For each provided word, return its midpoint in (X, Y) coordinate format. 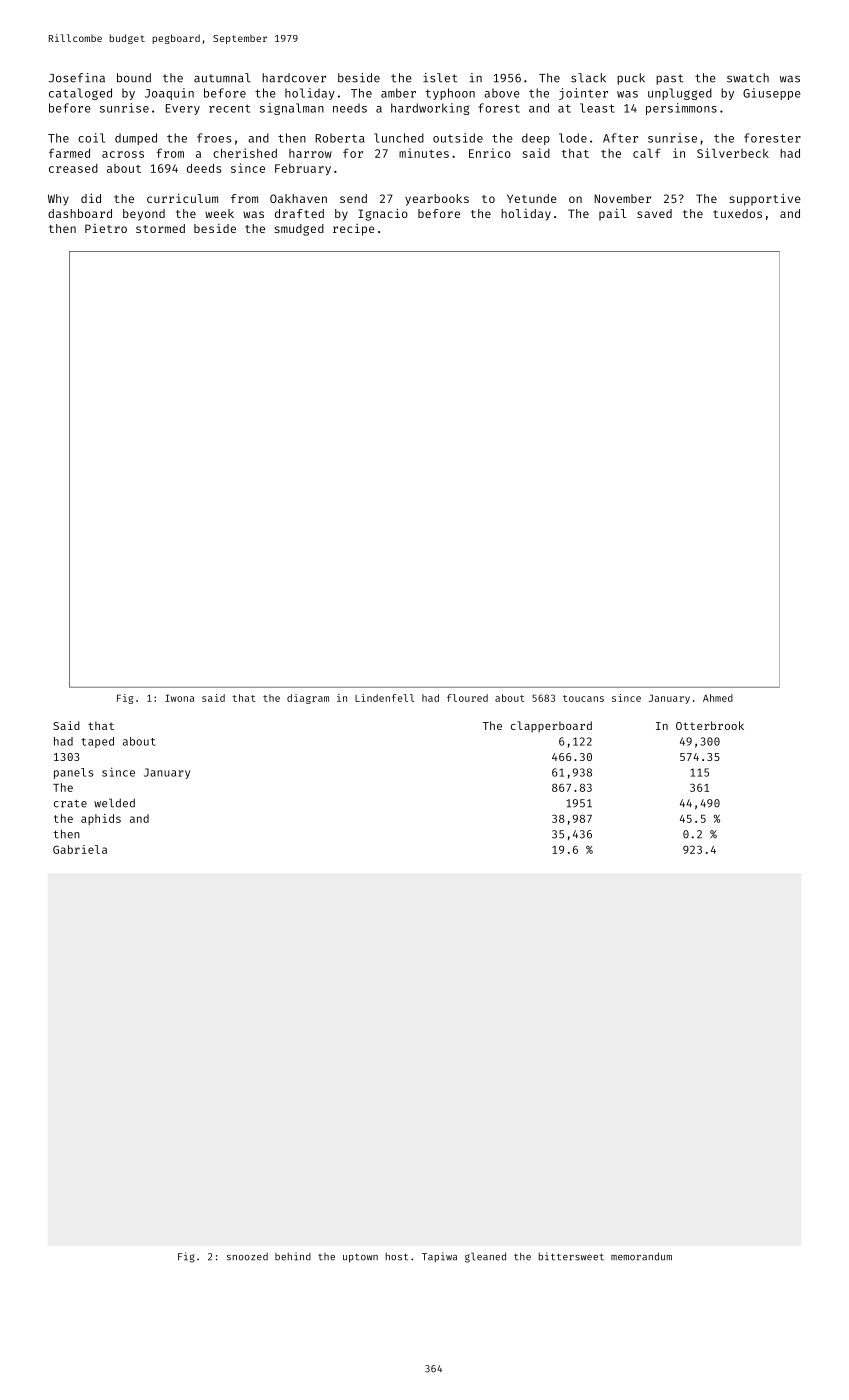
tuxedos (737, 213)
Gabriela (80, 849)
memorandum (641, 1256)
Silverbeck (733, 153)
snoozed (247, 1257)
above (502, 93)
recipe (354, 230)
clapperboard (551, 726)
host (397, 1257)
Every (183, 109)
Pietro (106, 228)
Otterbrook (710, 725)
